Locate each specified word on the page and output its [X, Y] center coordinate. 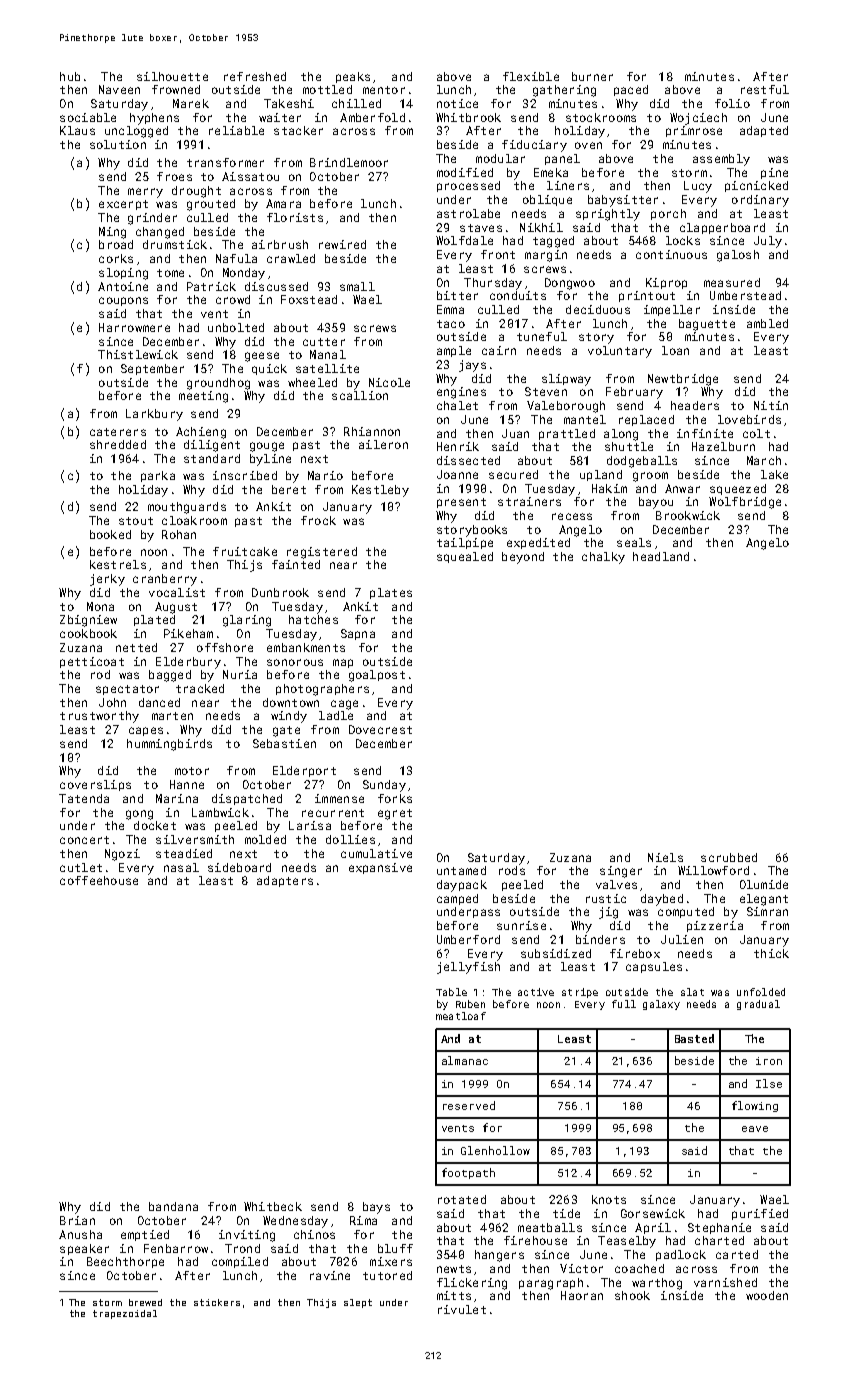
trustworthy [99, 717]
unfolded [761, 992]
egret [395, 814]
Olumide [764, 884]
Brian [77, 1220]
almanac [465, 1060]
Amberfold [372, 117]
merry [145, 193]
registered [322, 553]
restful [765, 89]
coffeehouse [99, 880]
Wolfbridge [745, 503]
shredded [118, 444]
